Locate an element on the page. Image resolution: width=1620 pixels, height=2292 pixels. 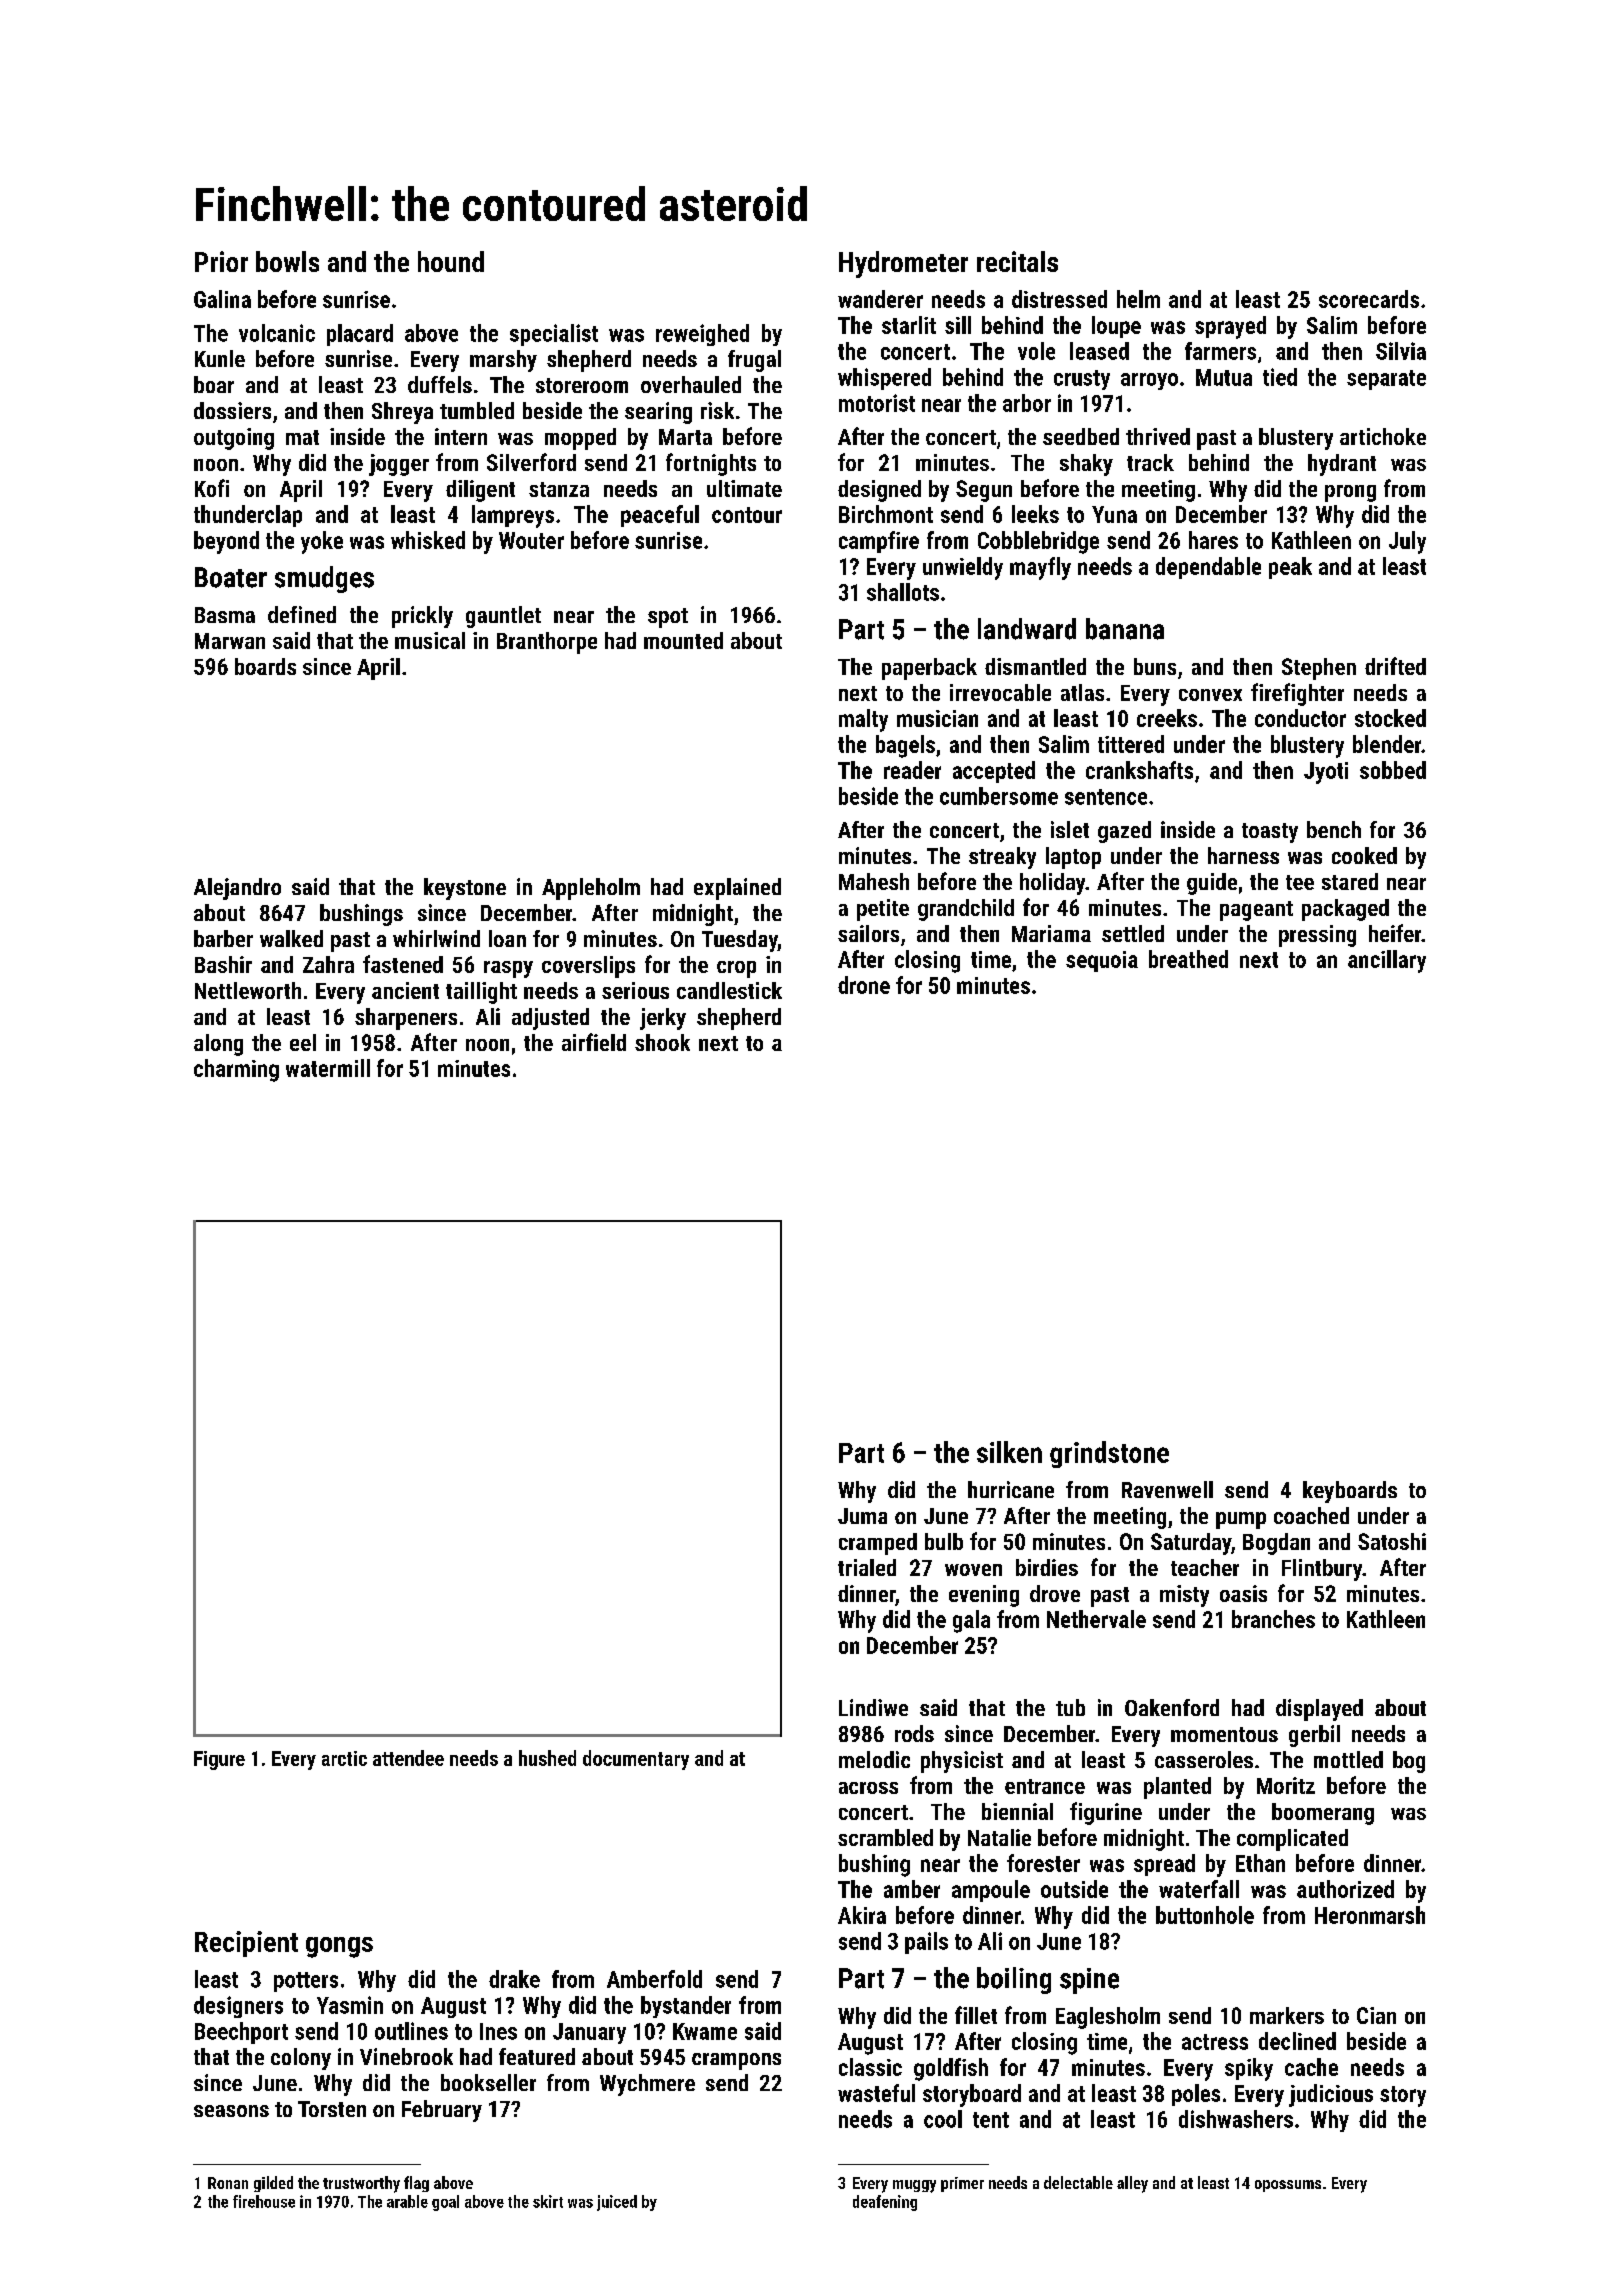
prickly is located at coordinates (422, 617).
